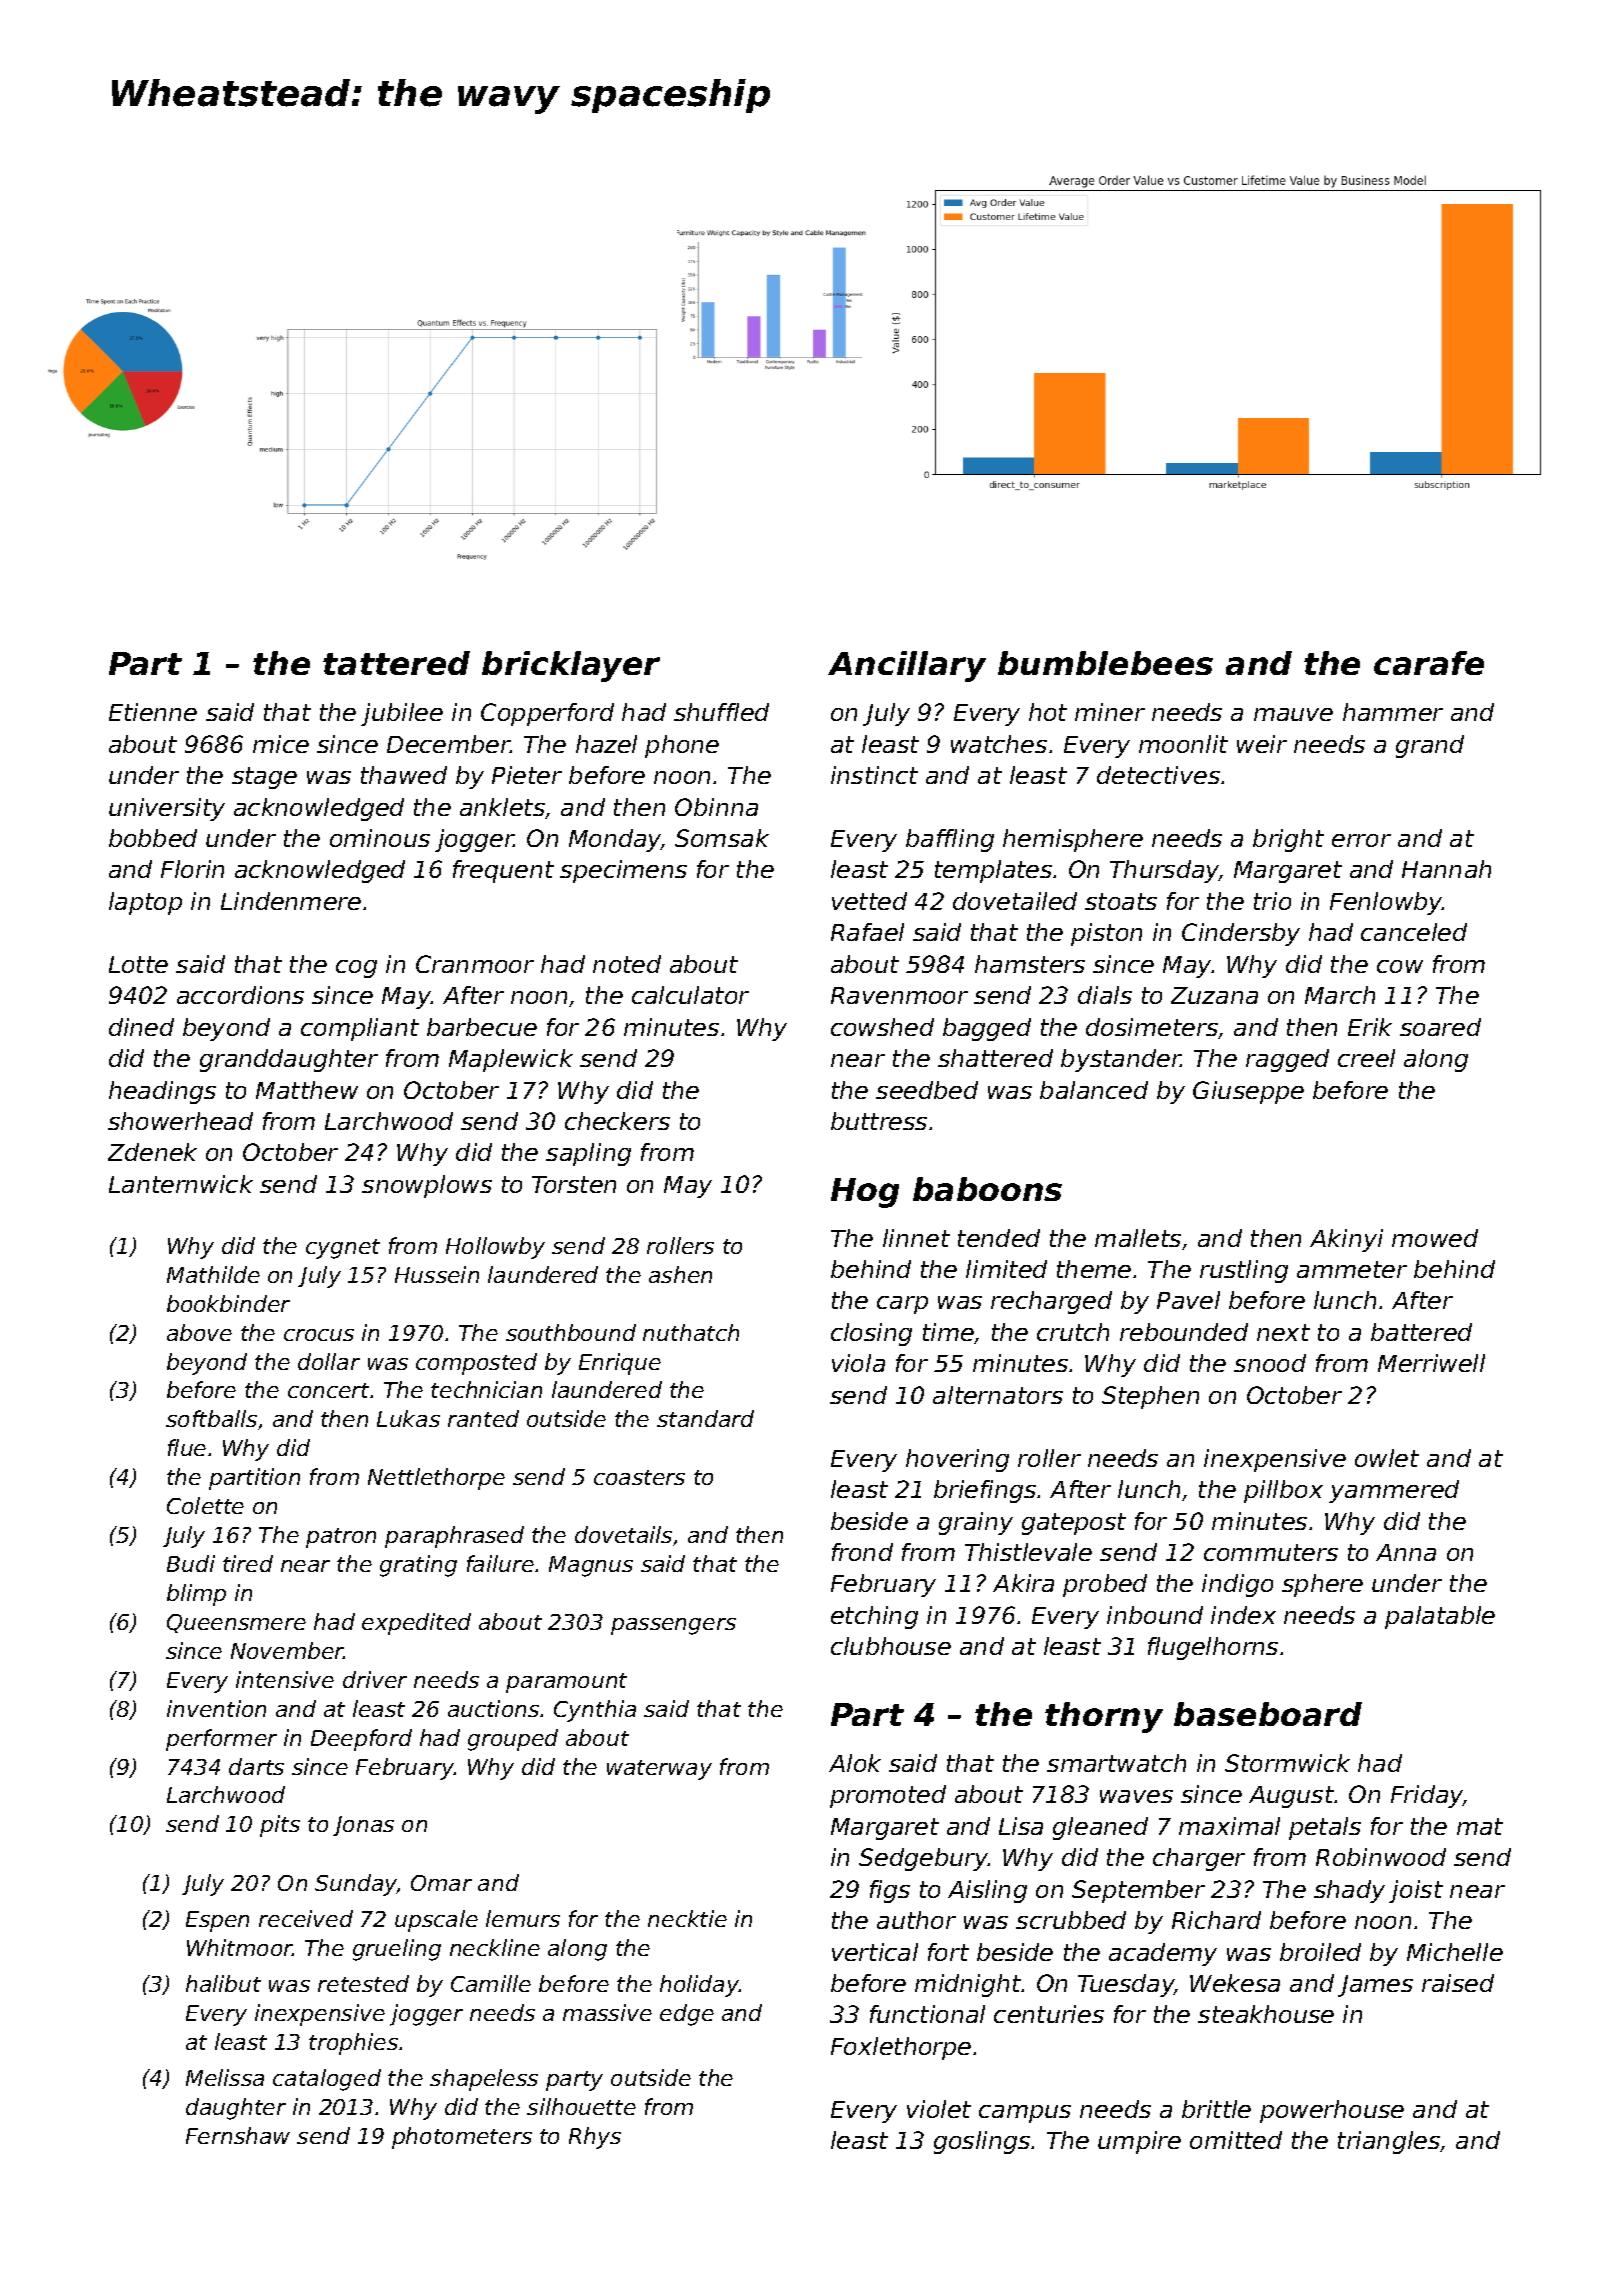 This screenshot has width=1620, height=2292. Describe the element at coordinates (957, 1460) in the screenshot. I see `hovering` at that location.
